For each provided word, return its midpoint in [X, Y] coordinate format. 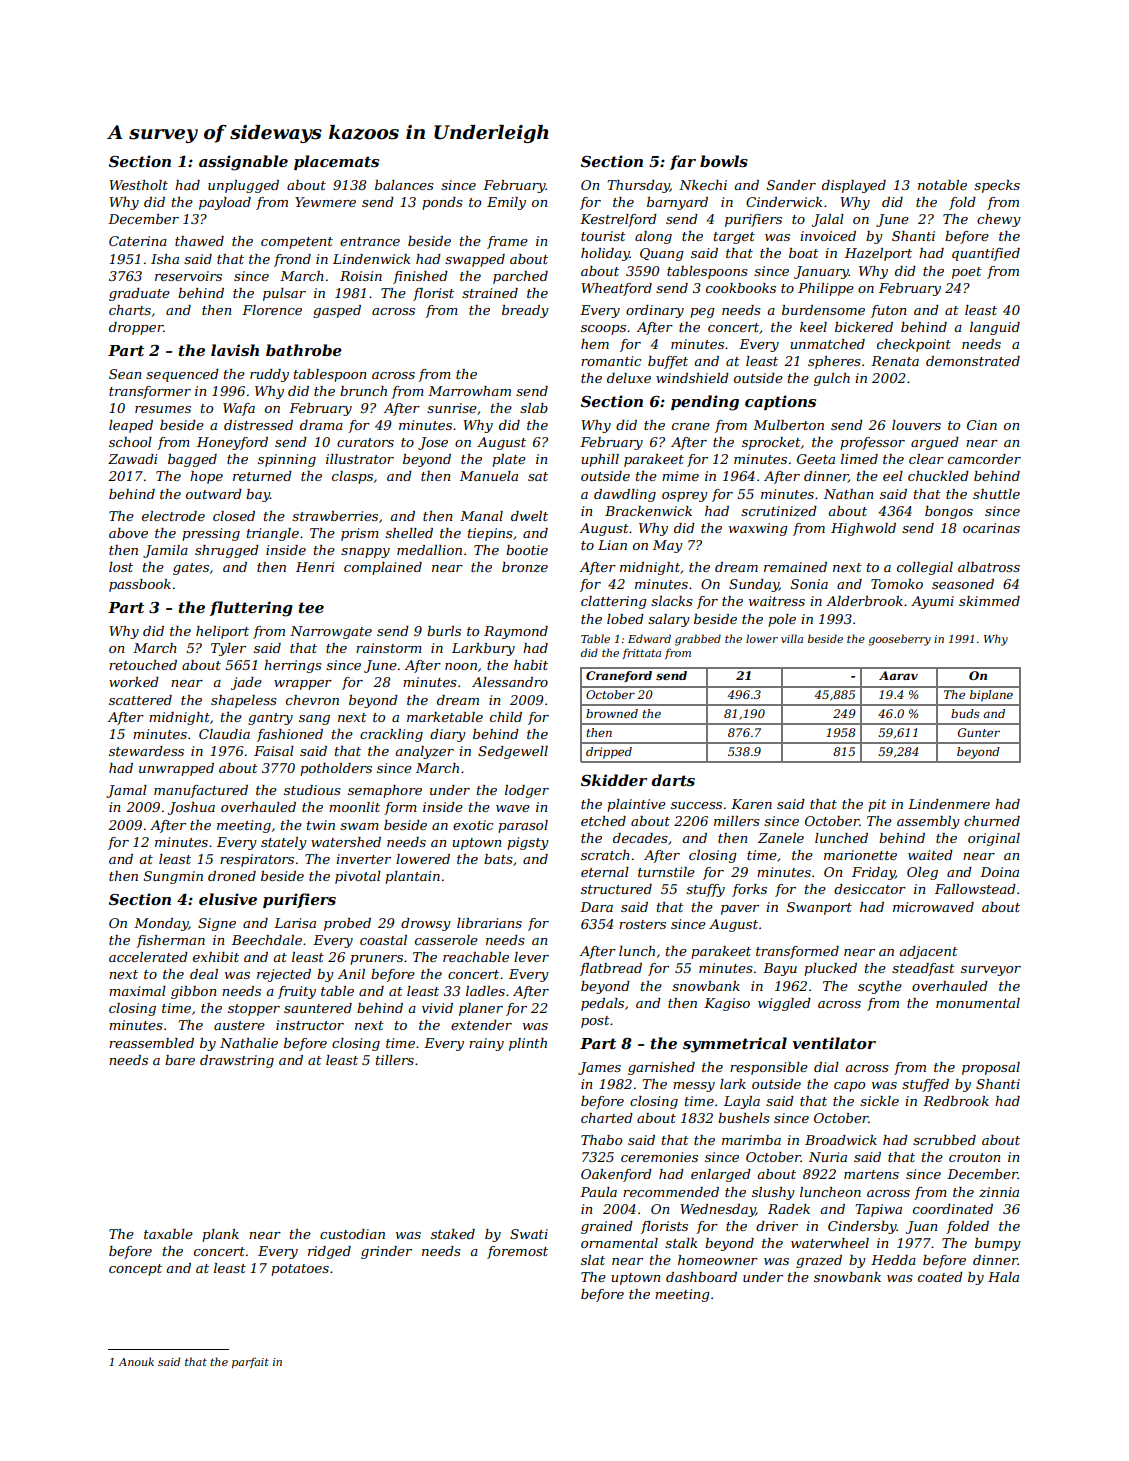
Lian [612, 545]
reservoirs [188, 276]
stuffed [925, 1085]
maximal [137, 991]
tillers [395, 1060]
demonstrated [973, 361]
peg [702, 313]
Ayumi [932, 602]
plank [220, 1235]
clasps [352, 477]
